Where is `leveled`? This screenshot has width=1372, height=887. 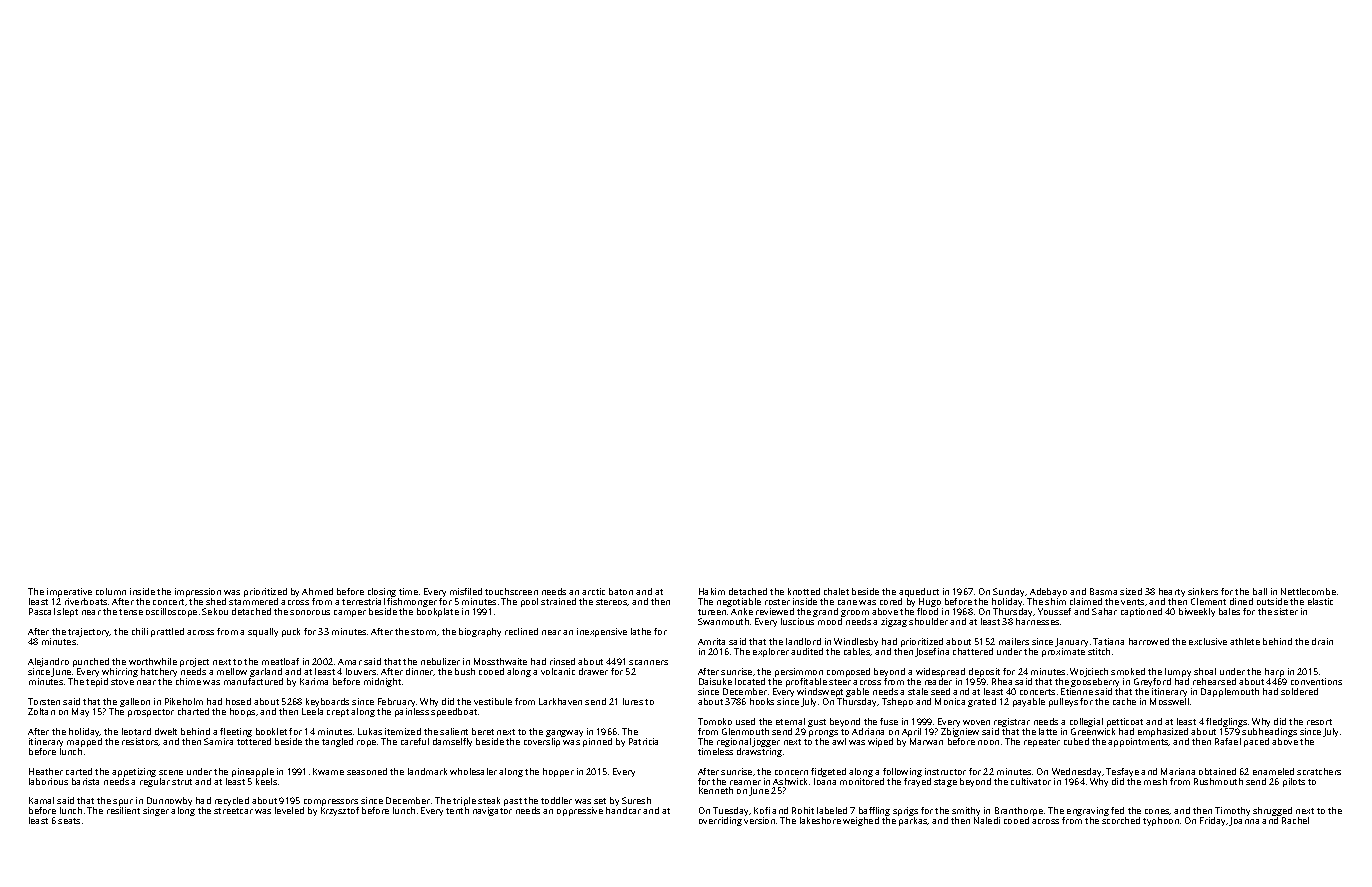
leveled is located at coordinates (289, 810).
